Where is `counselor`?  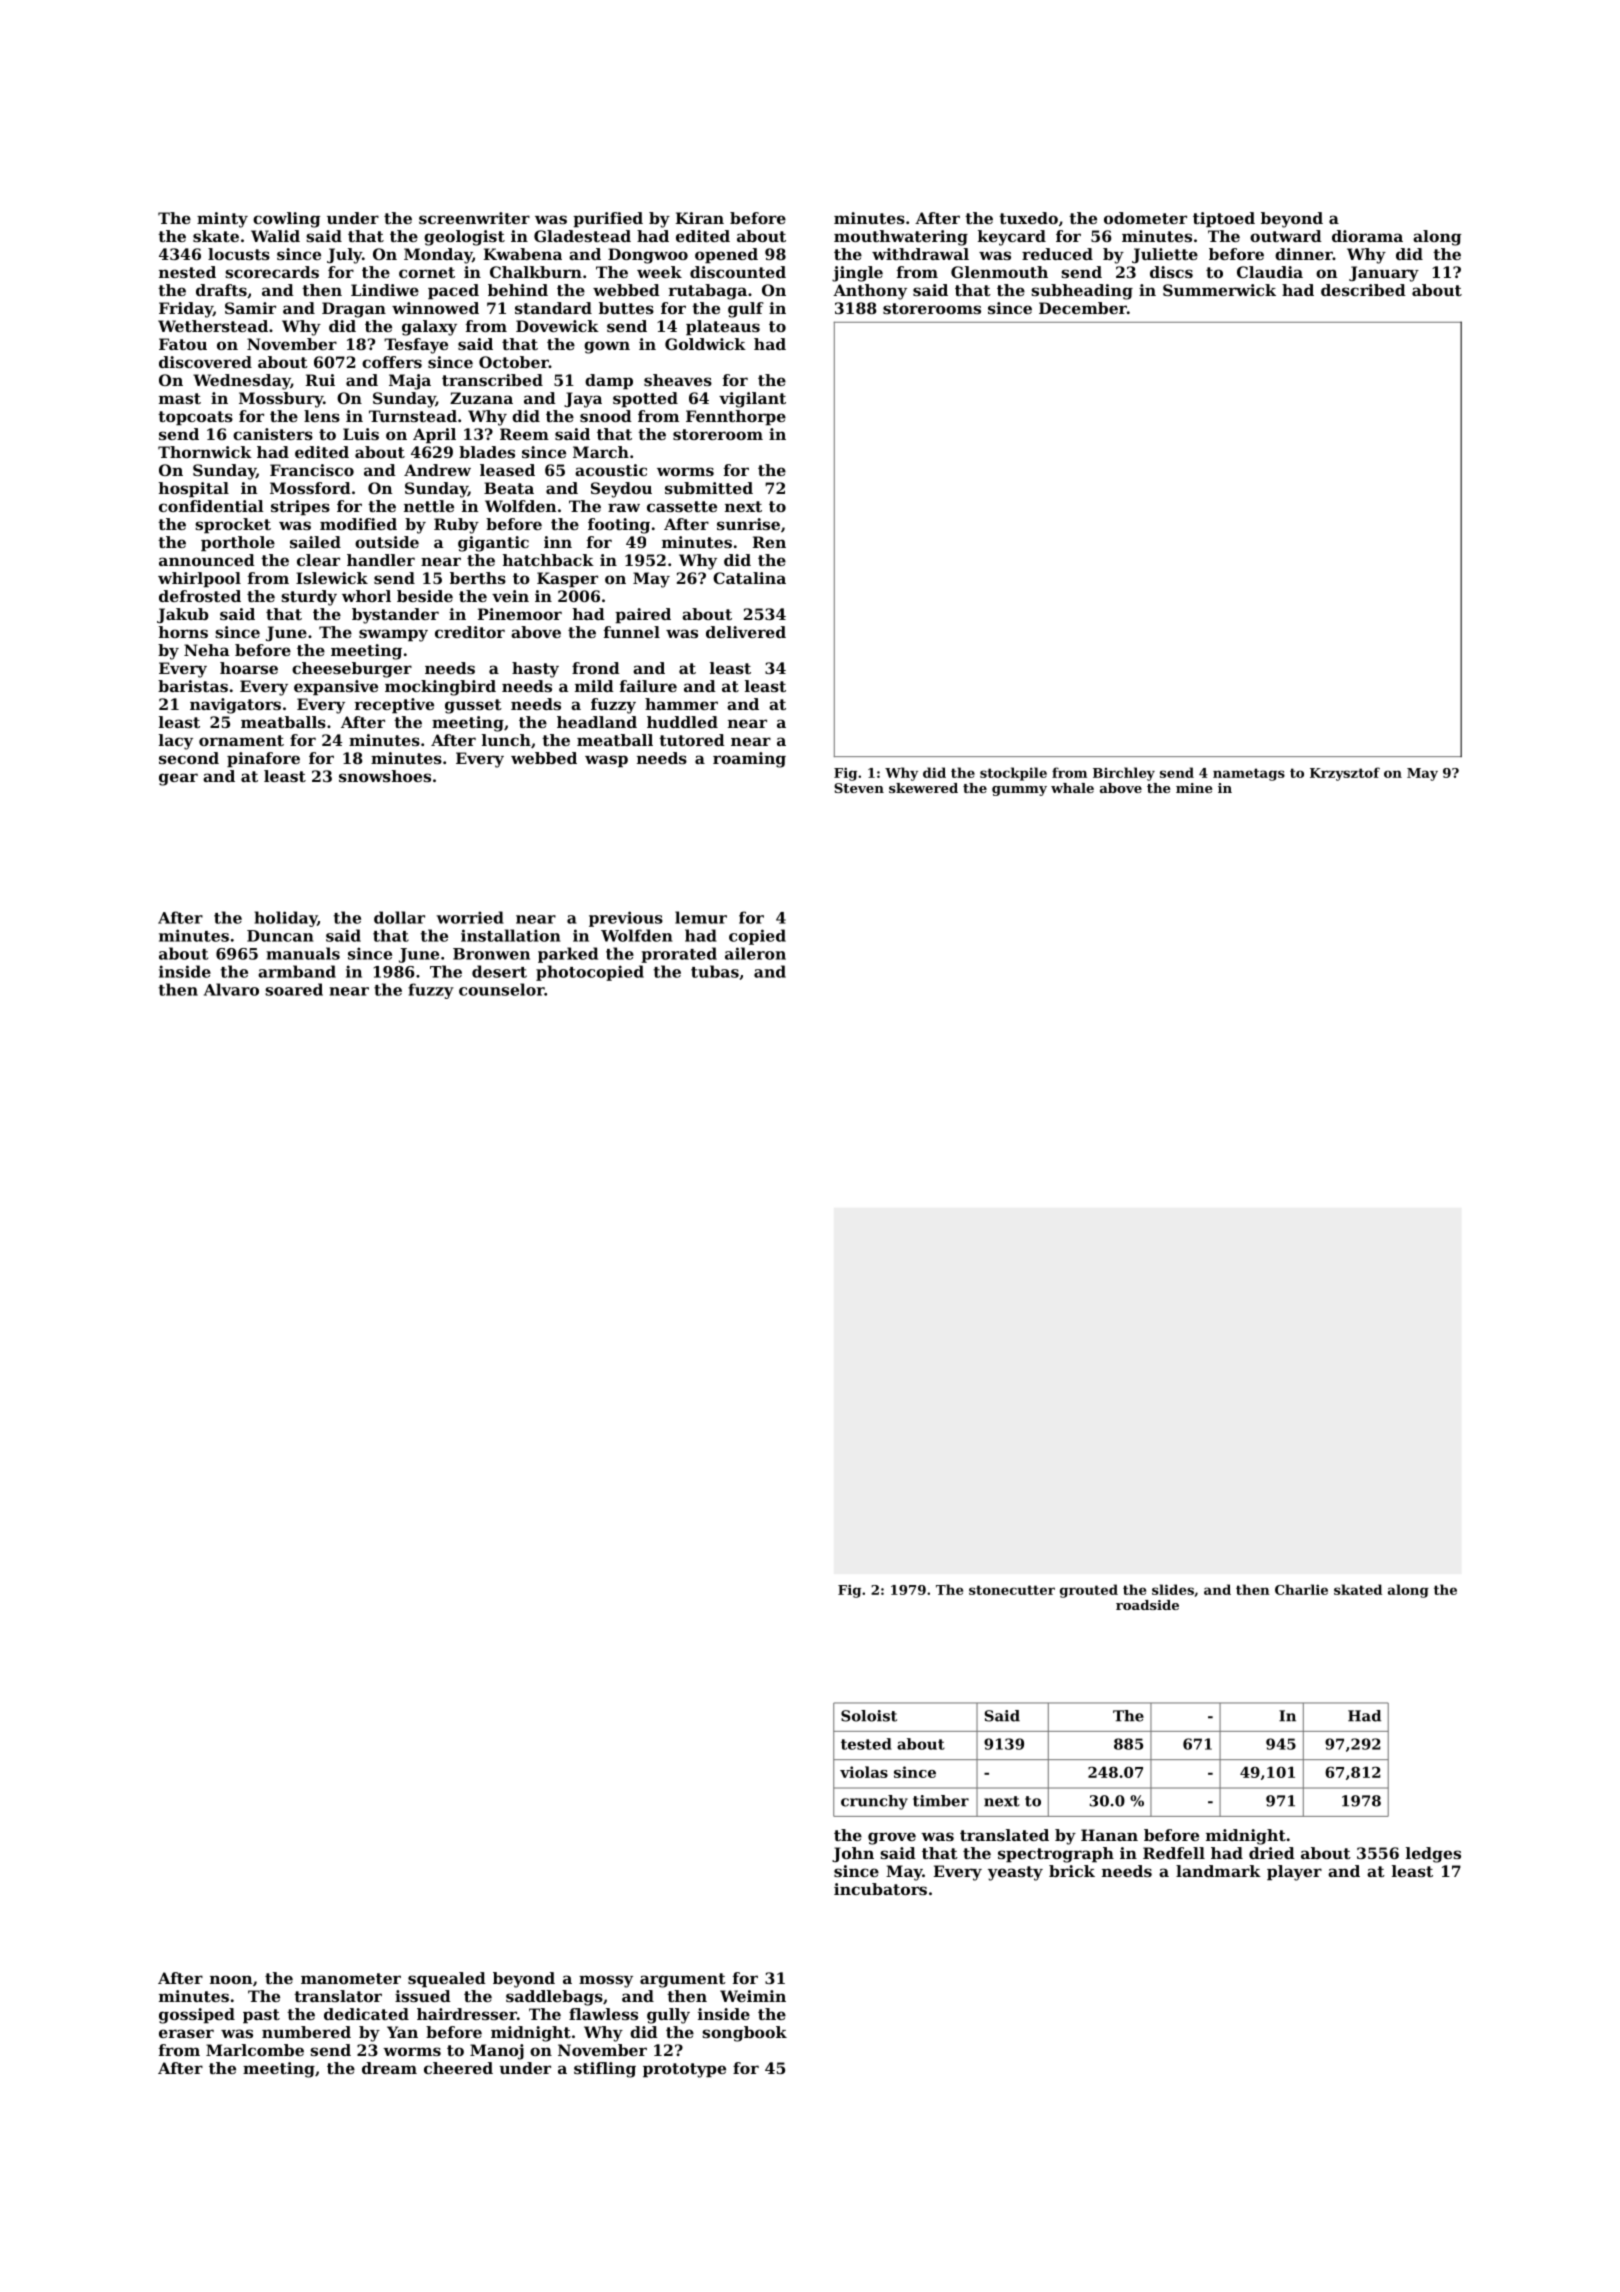
counselor is located at coordinates (501, 989).
